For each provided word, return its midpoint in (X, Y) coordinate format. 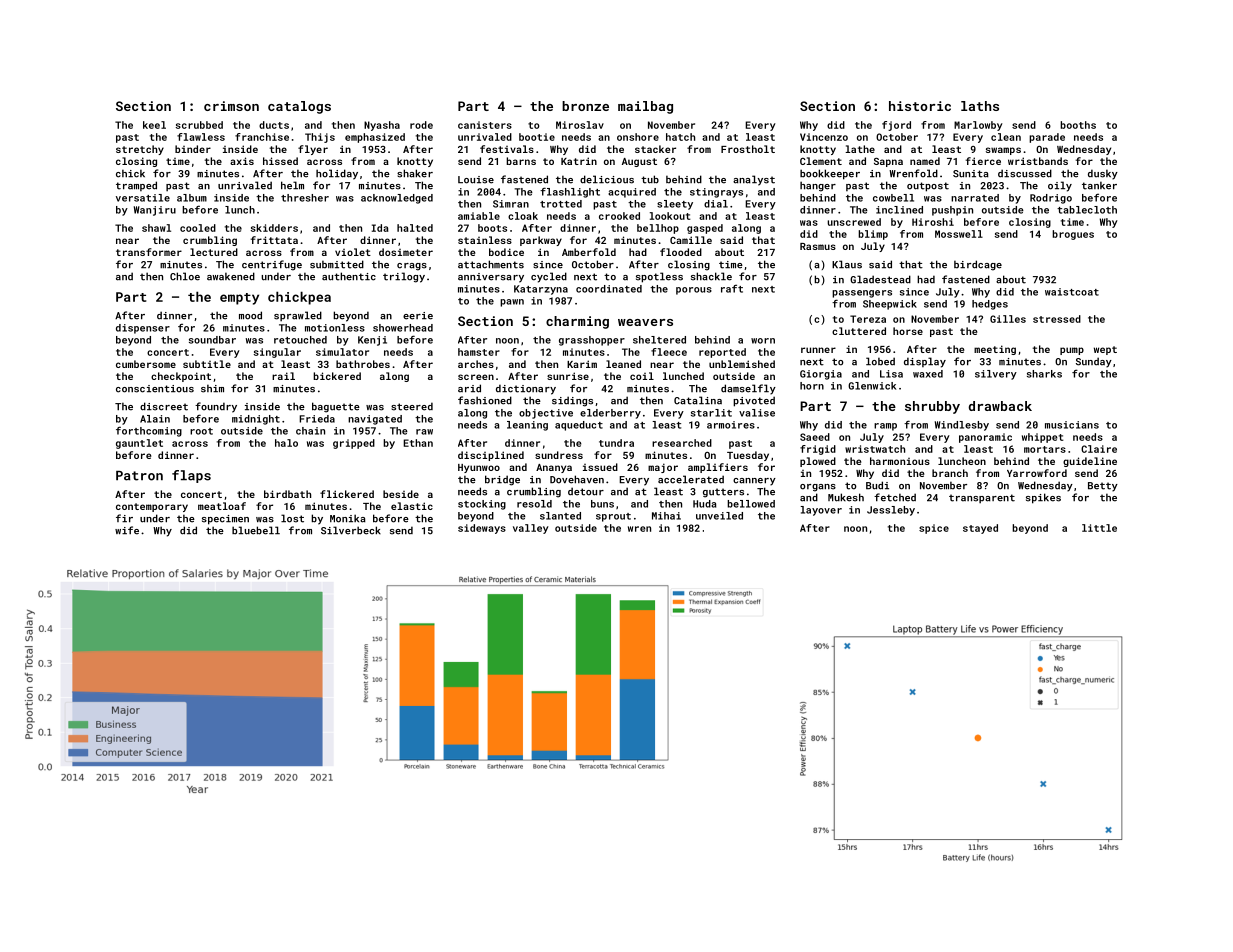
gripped (354, 444)
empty (239, 299)
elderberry (610, 414)
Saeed (815, 437)
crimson (231, 106)
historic (920, 106)
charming (577, 322)
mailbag (645, 107)
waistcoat (1072, 292)
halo (286, 443)
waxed (928, 374)
